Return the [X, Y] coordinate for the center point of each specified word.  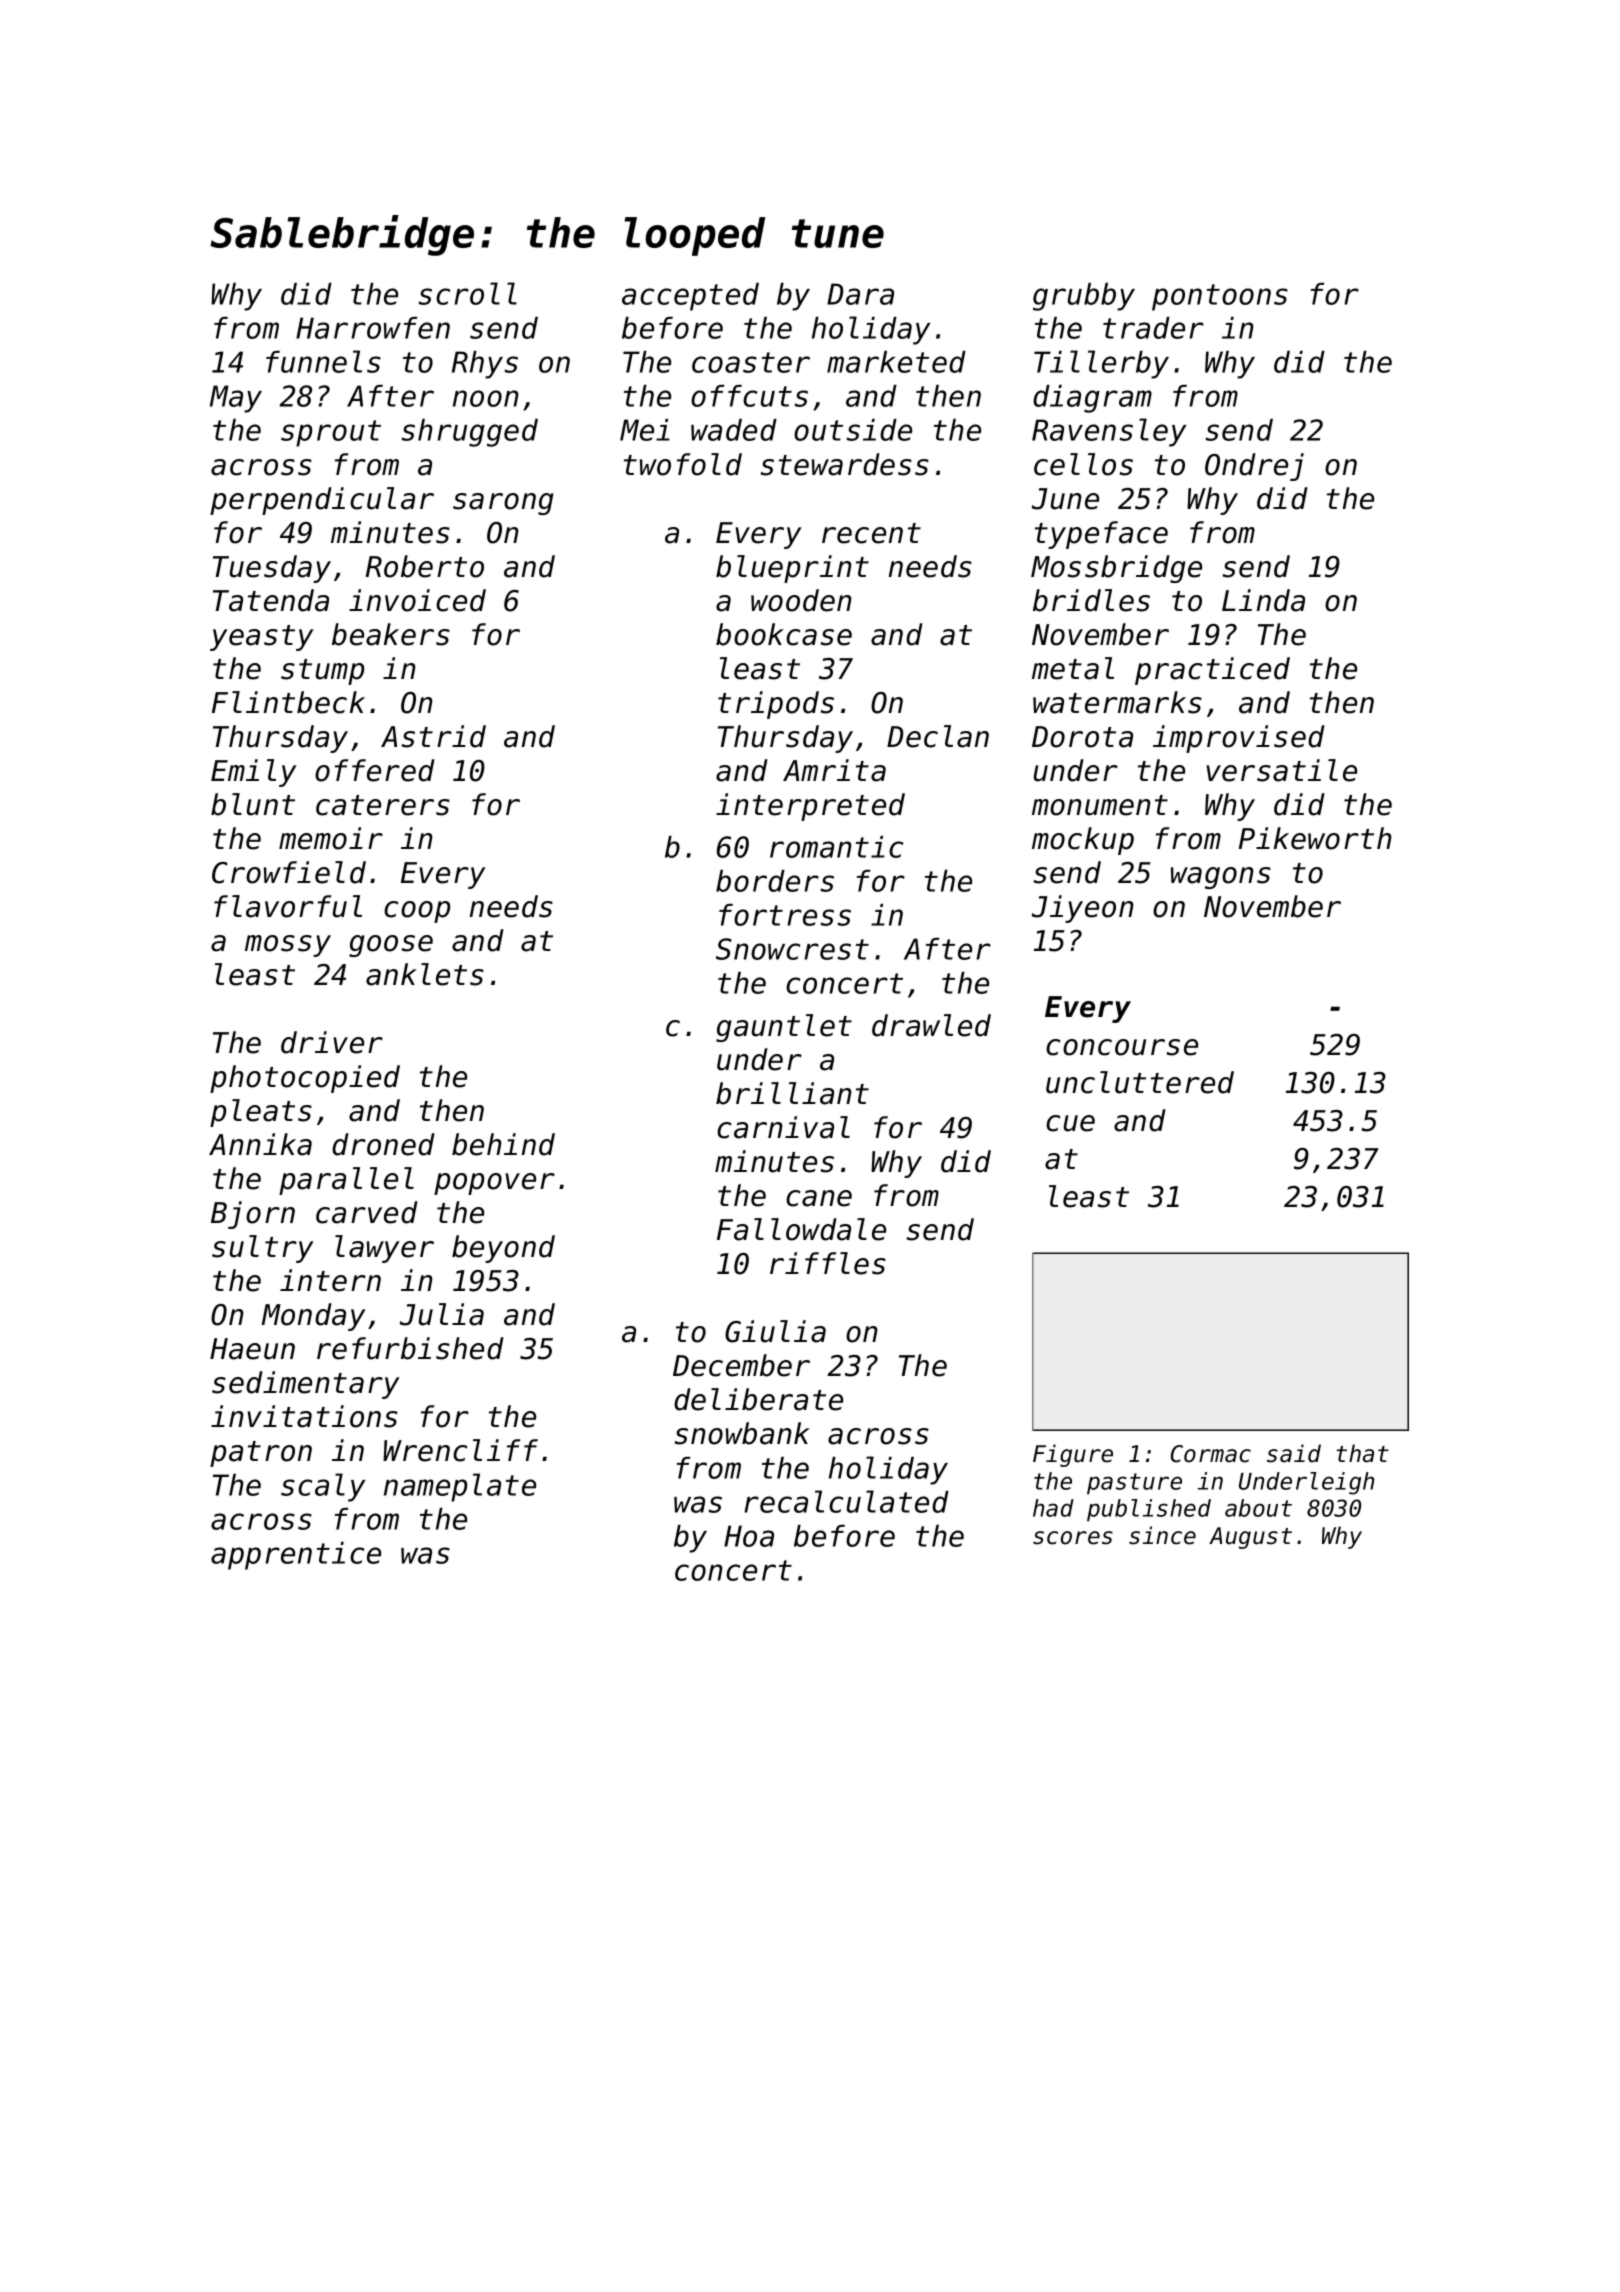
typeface [1101, 535]
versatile [1281, 770]
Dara [860, 294]
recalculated [846, 1501]
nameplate [460, 1487]
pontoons [1220, 297]
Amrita [834, 770]
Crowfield [289, 872]
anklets [425, 974]
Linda [1263, 600]
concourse [1122, 1047]
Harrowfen [373, 328]
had [1053, 1508]
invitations [304, 1416]
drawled [931, 1025]
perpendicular [322, 501]
